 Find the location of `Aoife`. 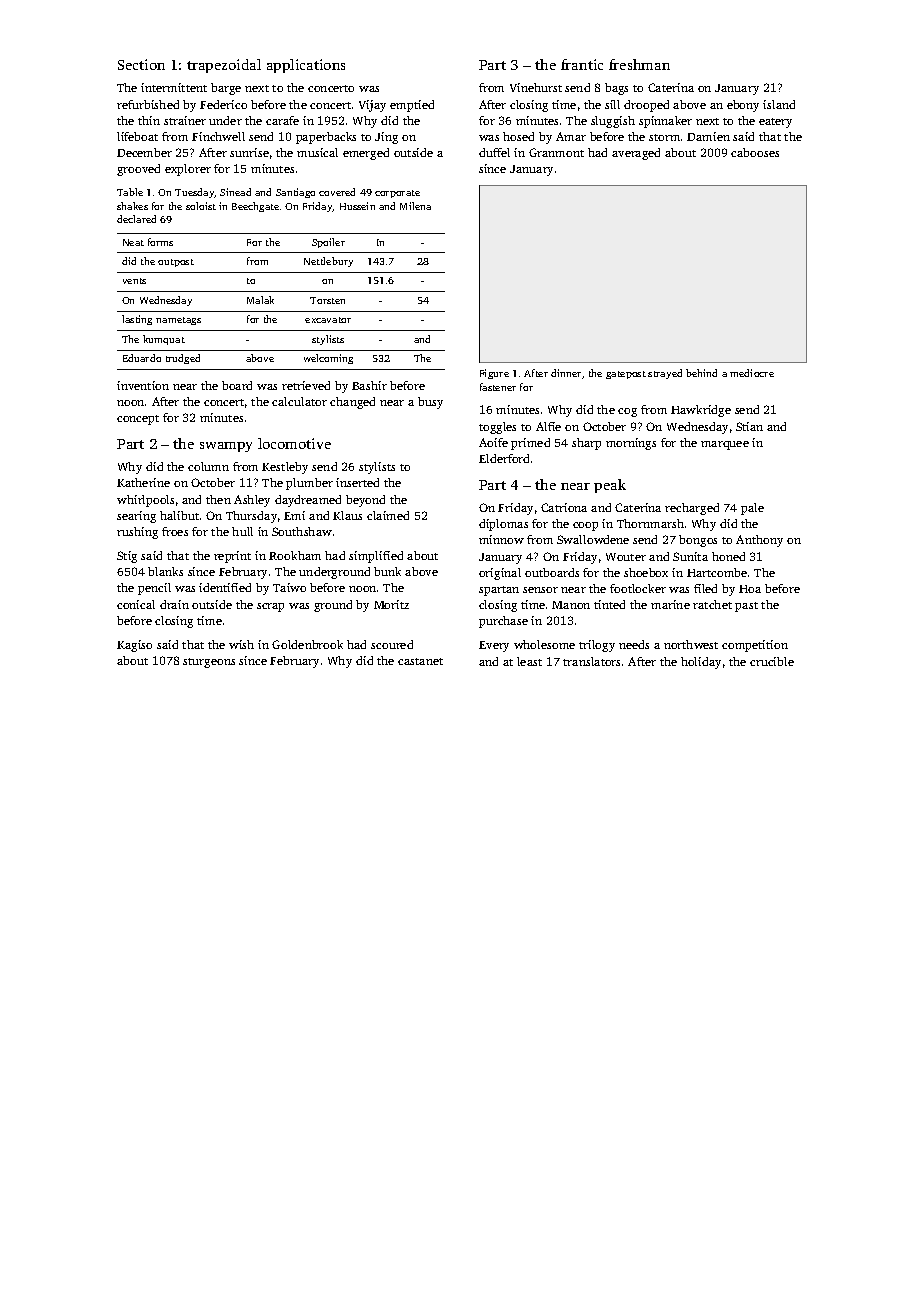

Aoife is located at coordinates (493, 442).
